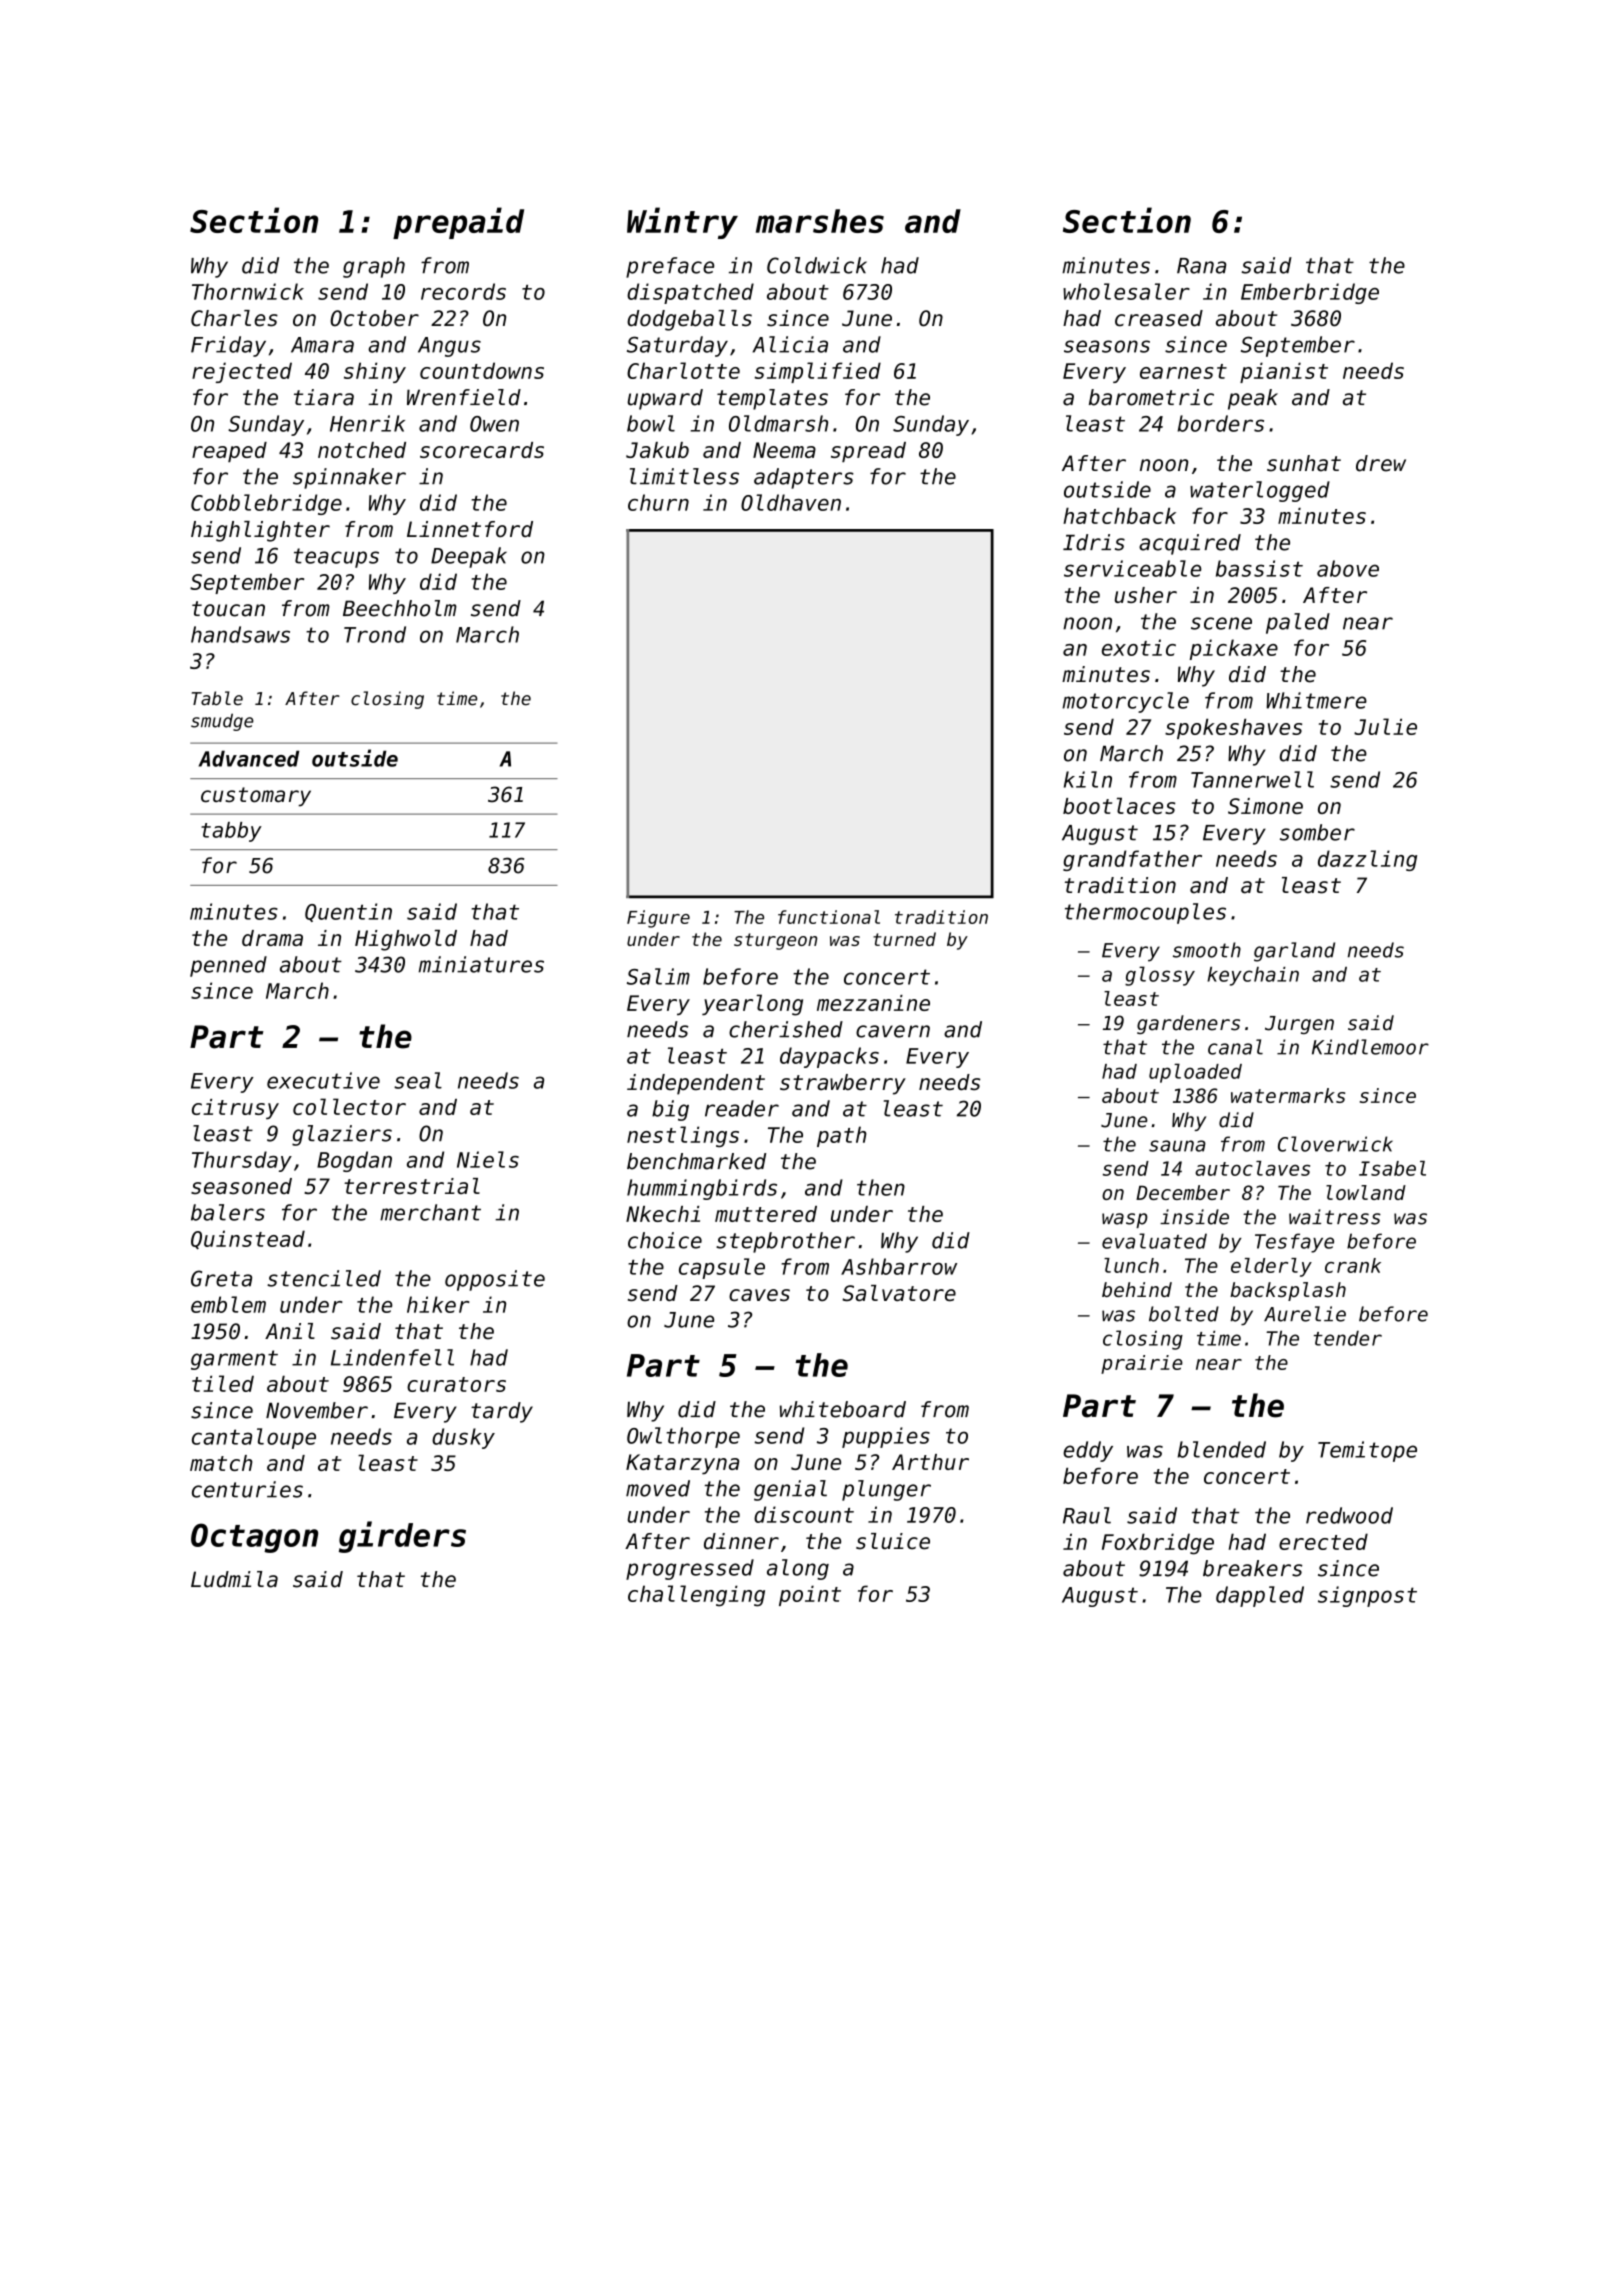  Describe the element at coordinates (458, 223) in the screenshot. I see `prepaid` at that location.
